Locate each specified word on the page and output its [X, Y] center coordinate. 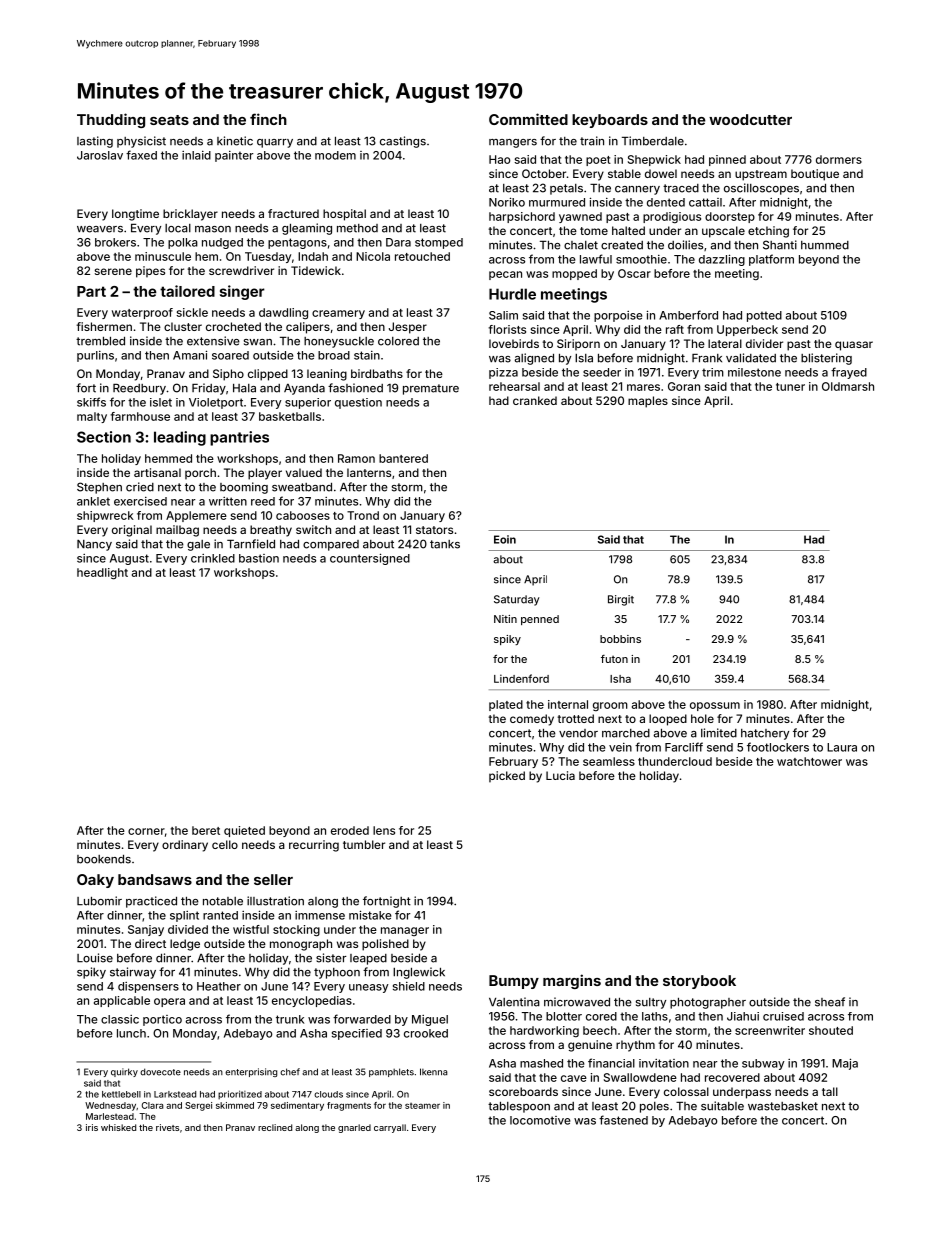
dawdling [283, 313]
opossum [715, 706]
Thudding [111, 120]
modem [335, 155]
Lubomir [99, 901]
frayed [849, 373]
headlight [102, 574]
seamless [609, 761]
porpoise [618, 316]
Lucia [560, 775]
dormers [839, 159]
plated [506, 705]
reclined [275, 1127]
